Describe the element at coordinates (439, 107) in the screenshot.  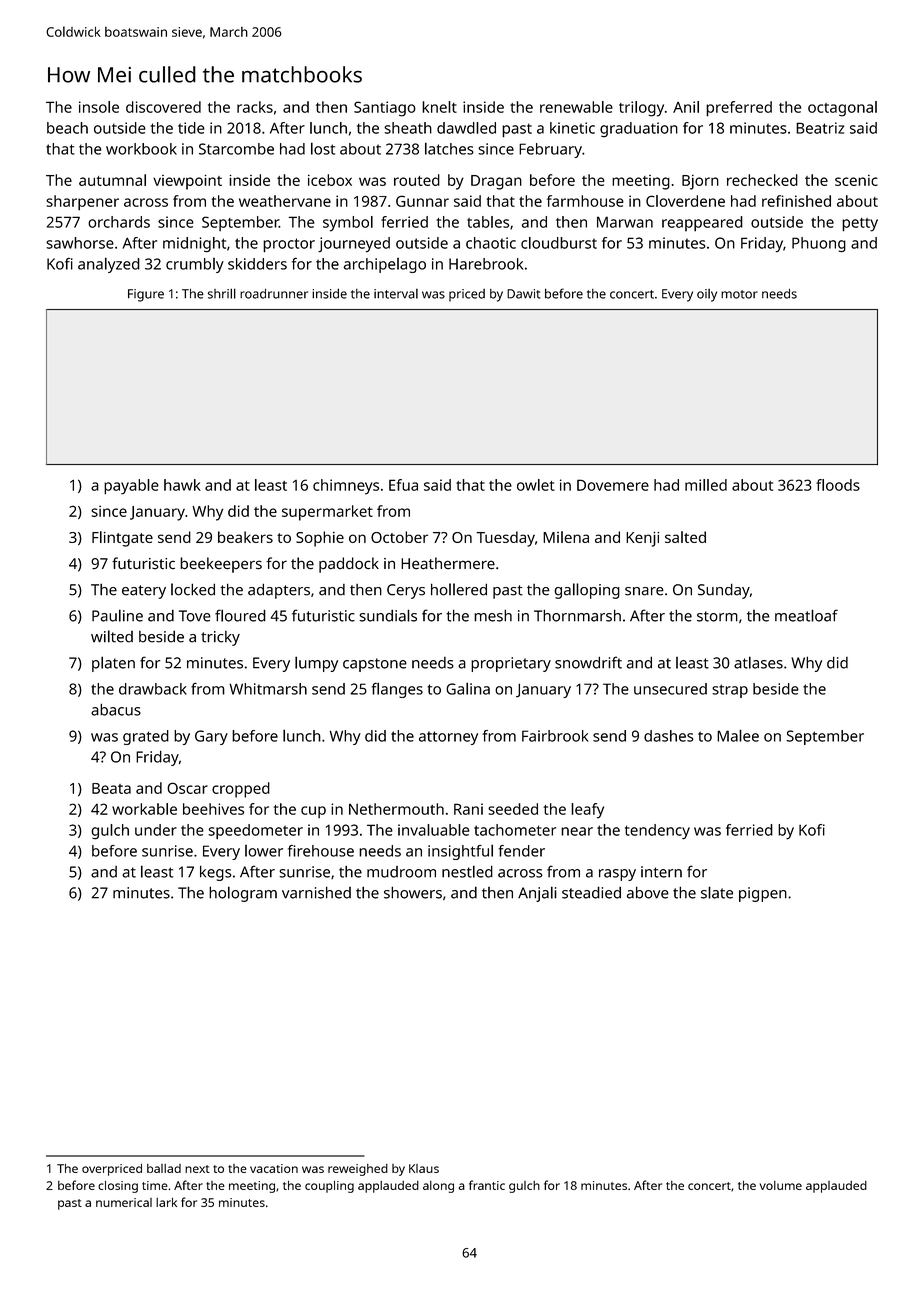
I see `knelt` at that location.
